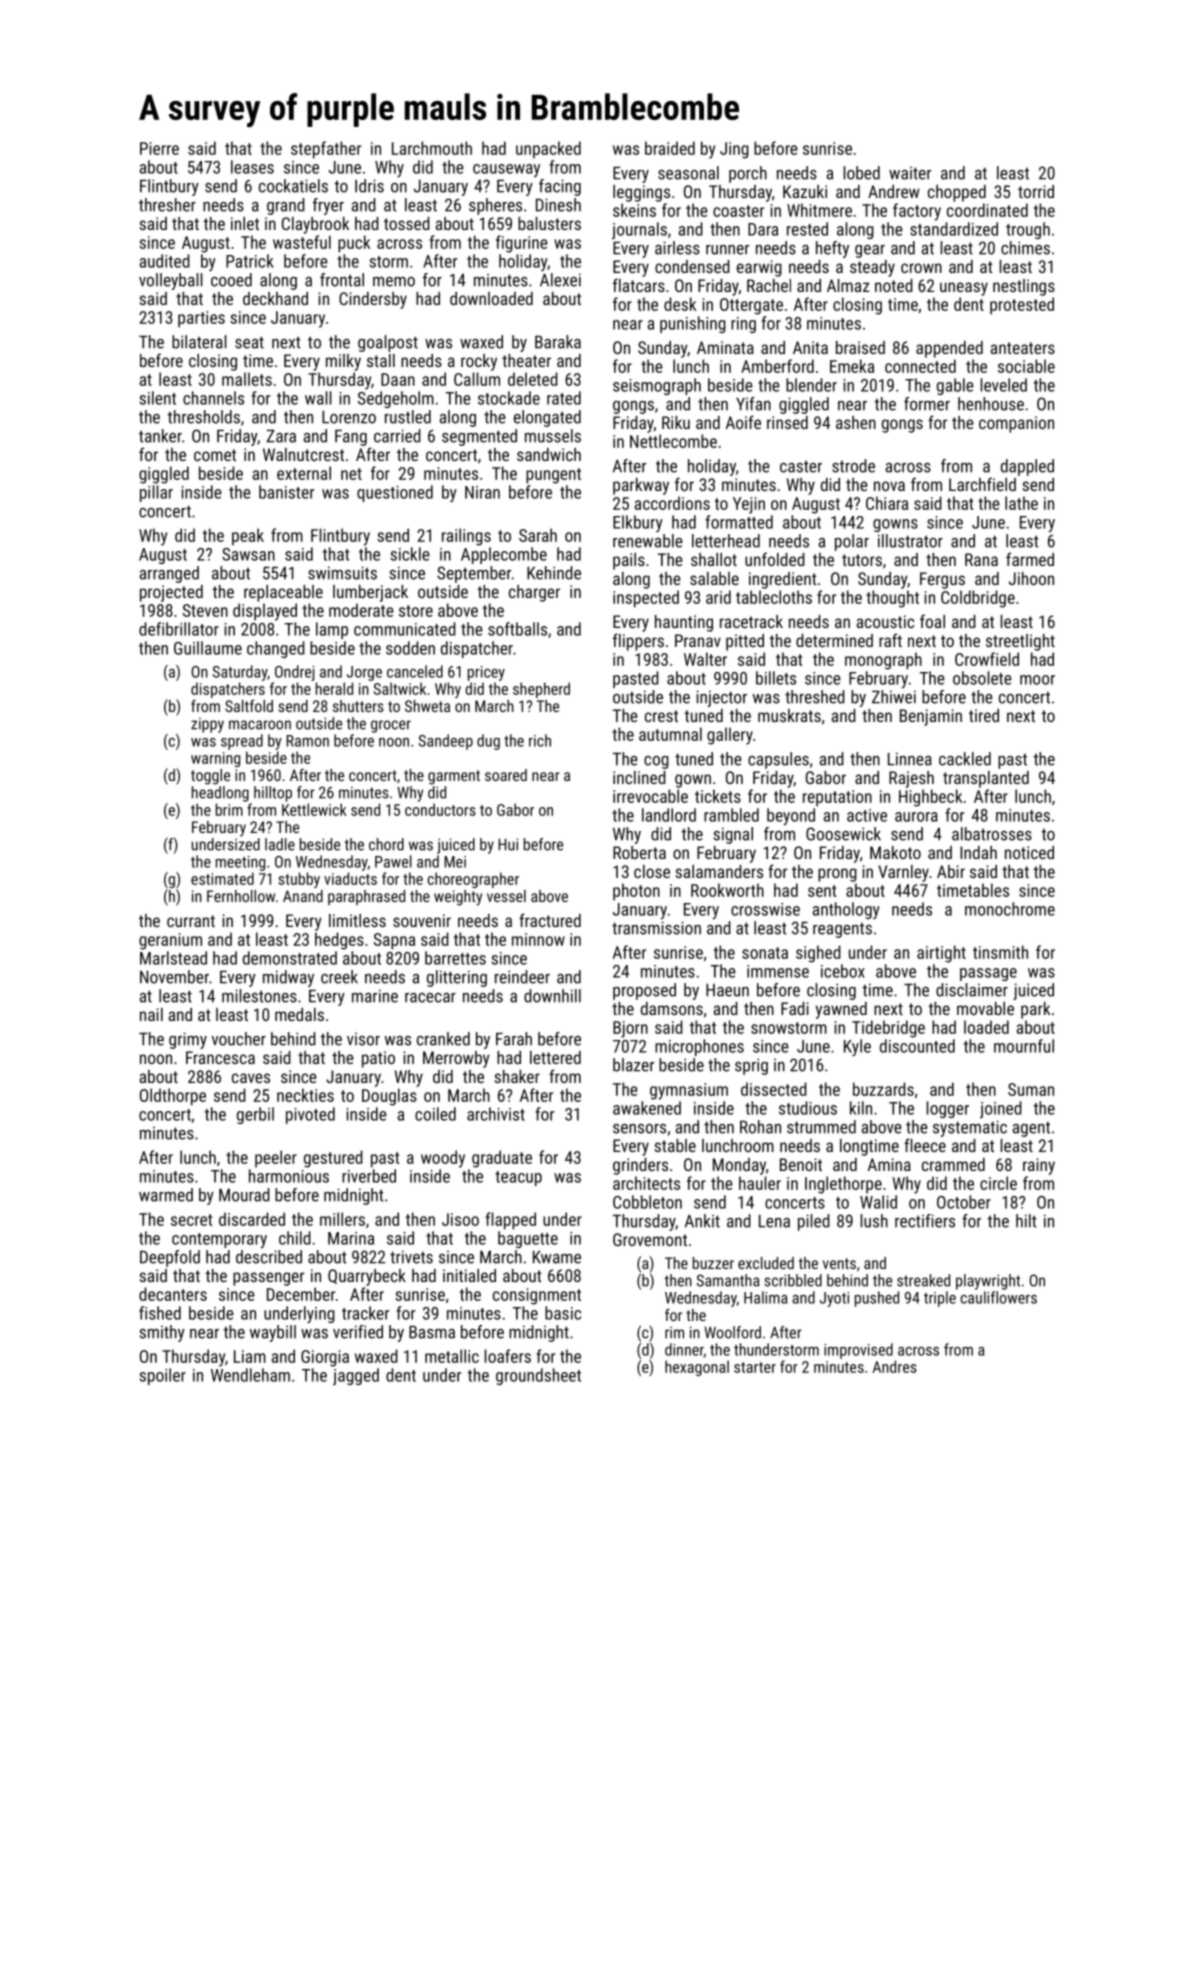 The image size is (1194, 1966). What do you see at coordinates (932, 621) in the page?
I see `foal` at bounding box center [932, 621].
